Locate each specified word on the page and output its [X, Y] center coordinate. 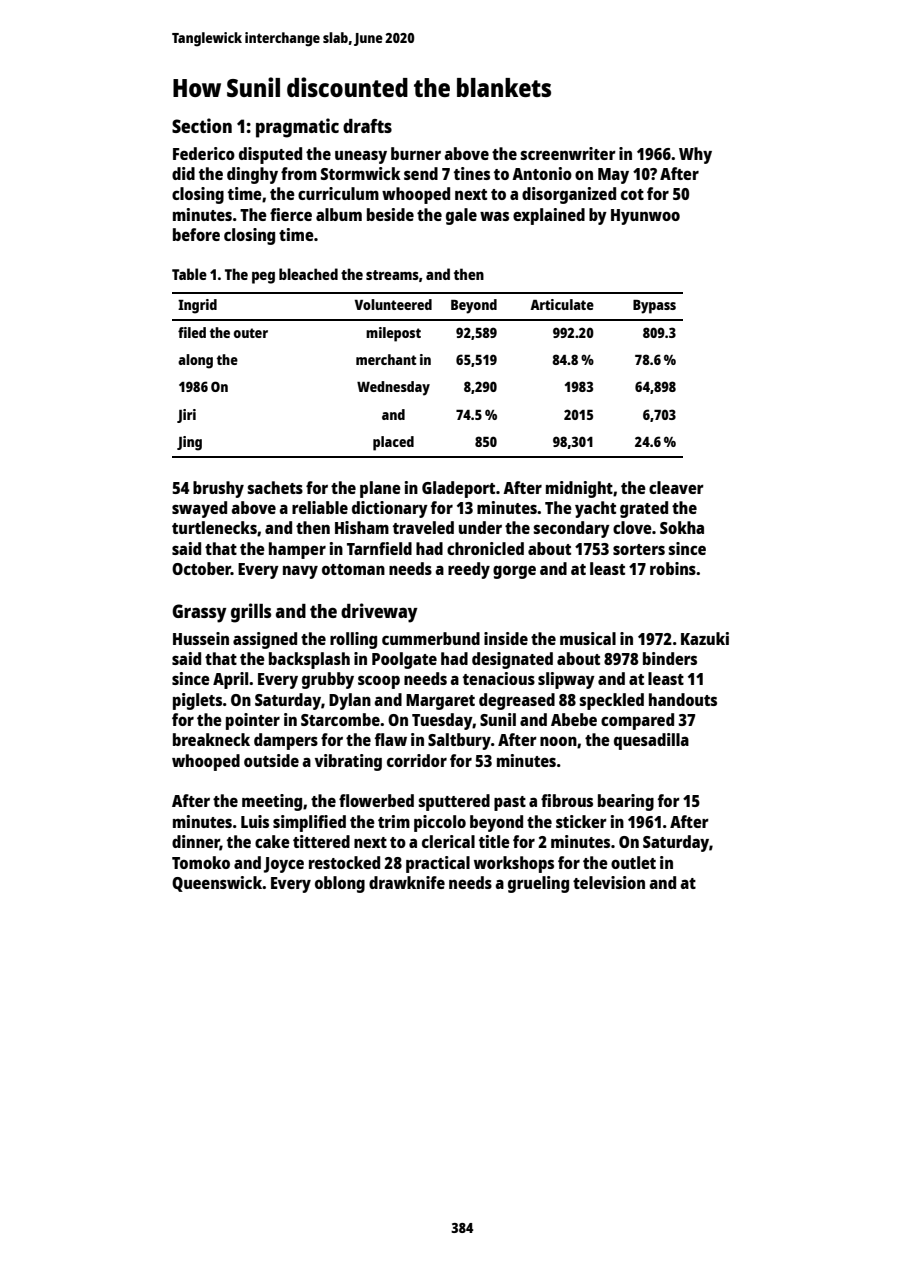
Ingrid [197, 306]
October [201, 568]
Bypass [654, 307]
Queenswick [217, 884]
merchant [386, 359]
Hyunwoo [645, 217]
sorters [639, 549]
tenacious [499, 678]
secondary [571, 529]
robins [673, 568]
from [299, 173]
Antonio [542, 173]
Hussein [201, 638]
